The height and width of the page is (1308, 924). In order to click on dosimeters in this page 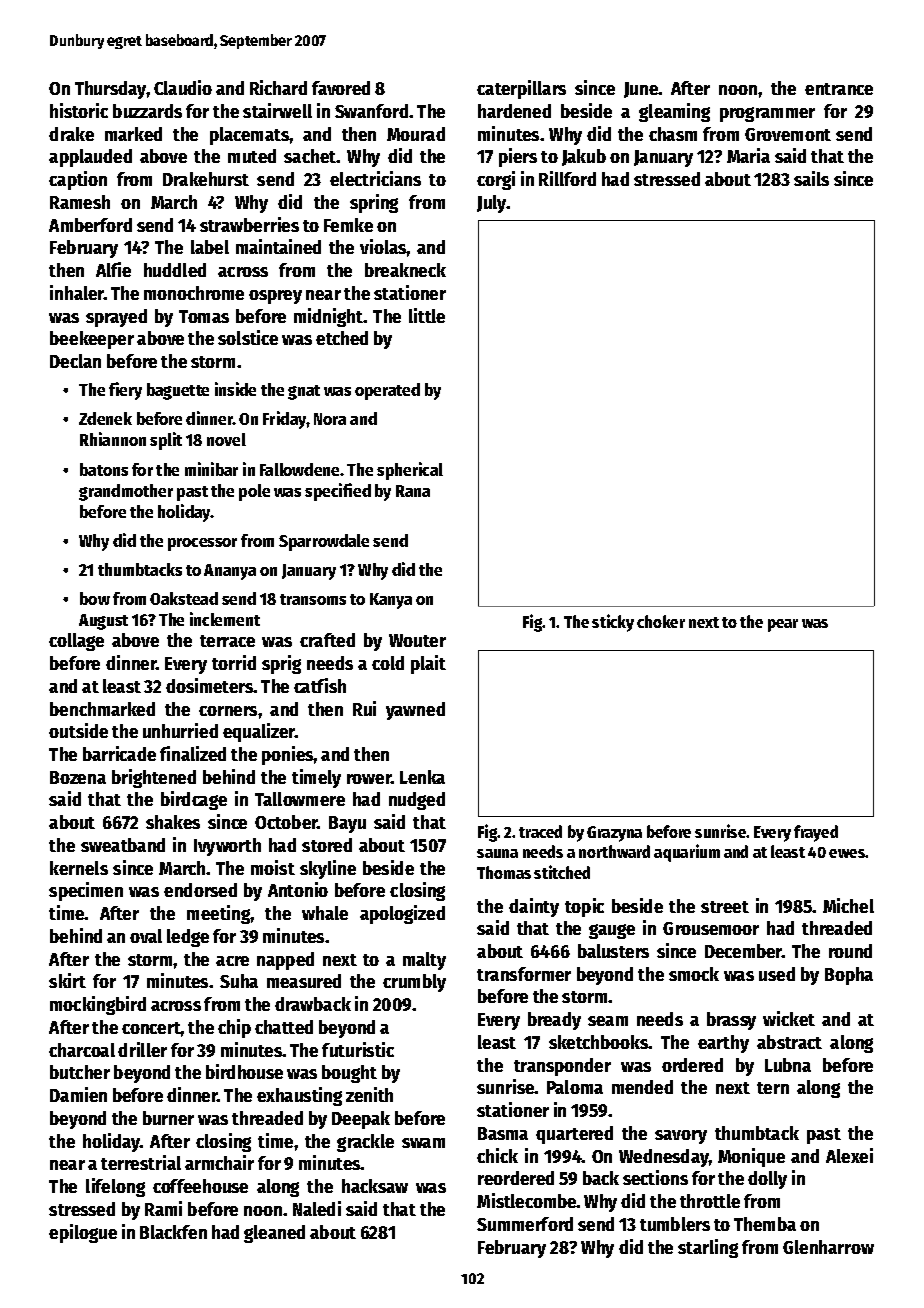, I will do `click(210, 685)`.
